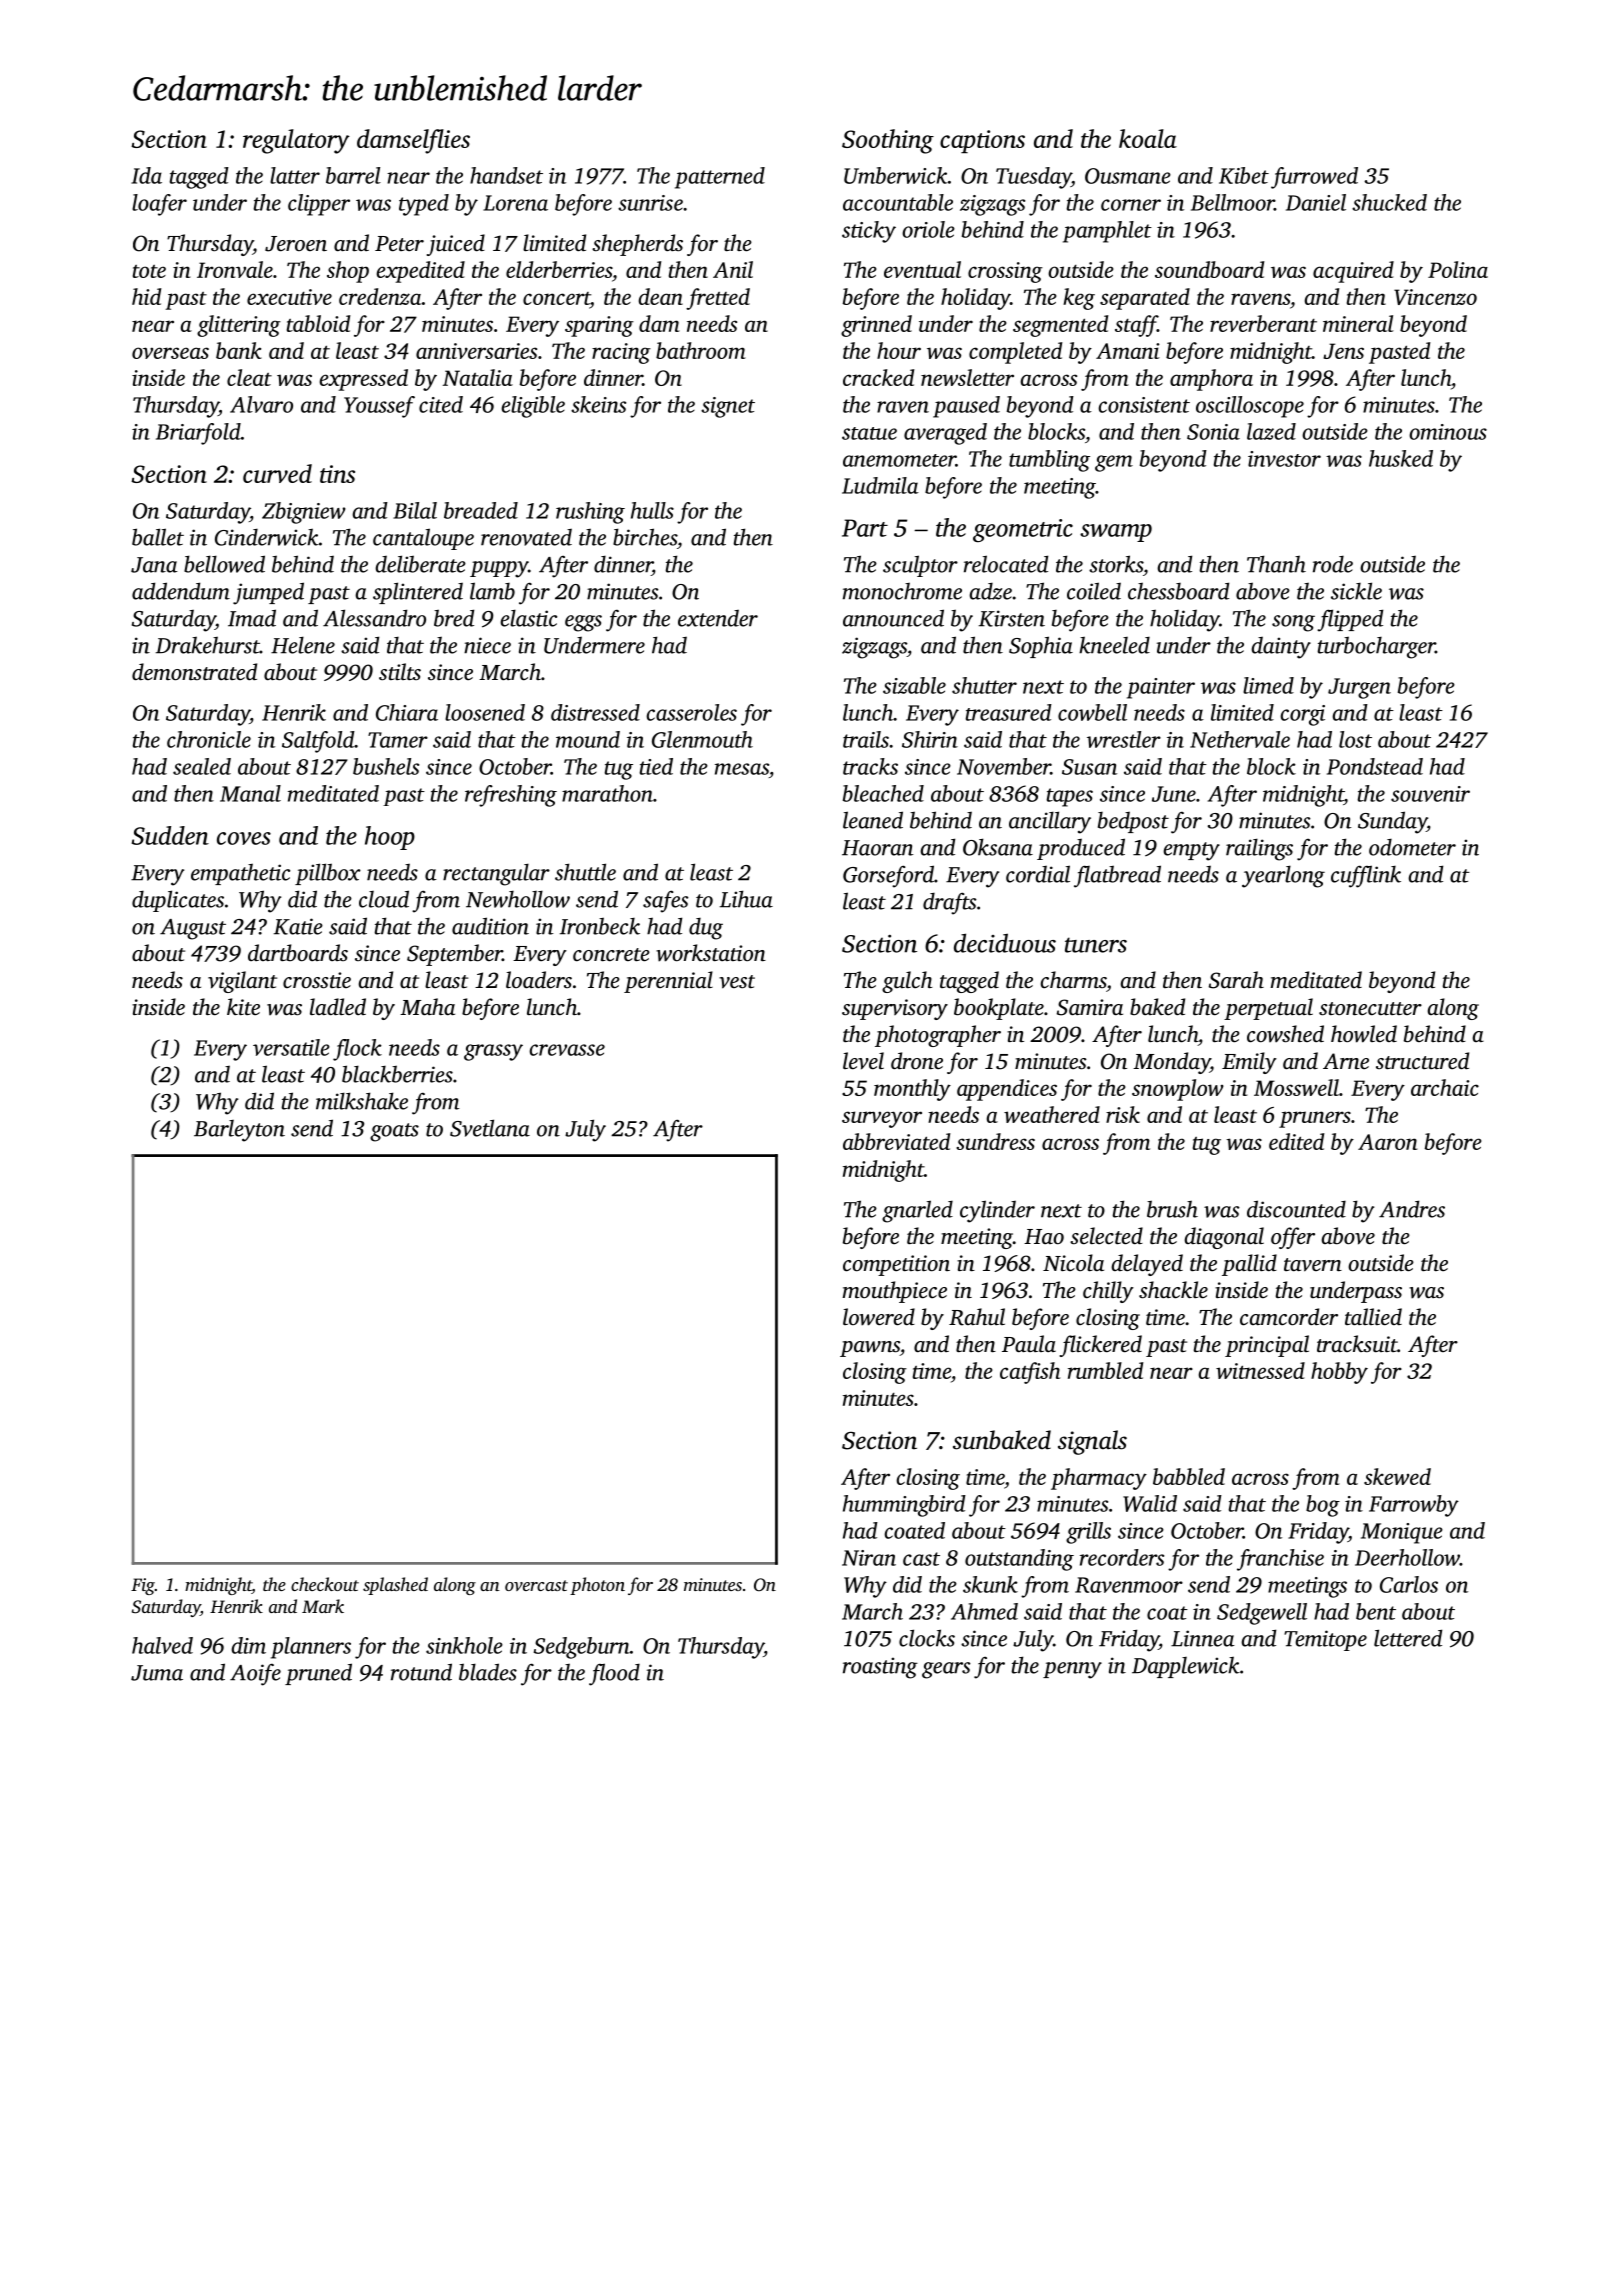  Describe the element at coordinates (1240, 739) in the document. I see `Nethervale` at that location.
